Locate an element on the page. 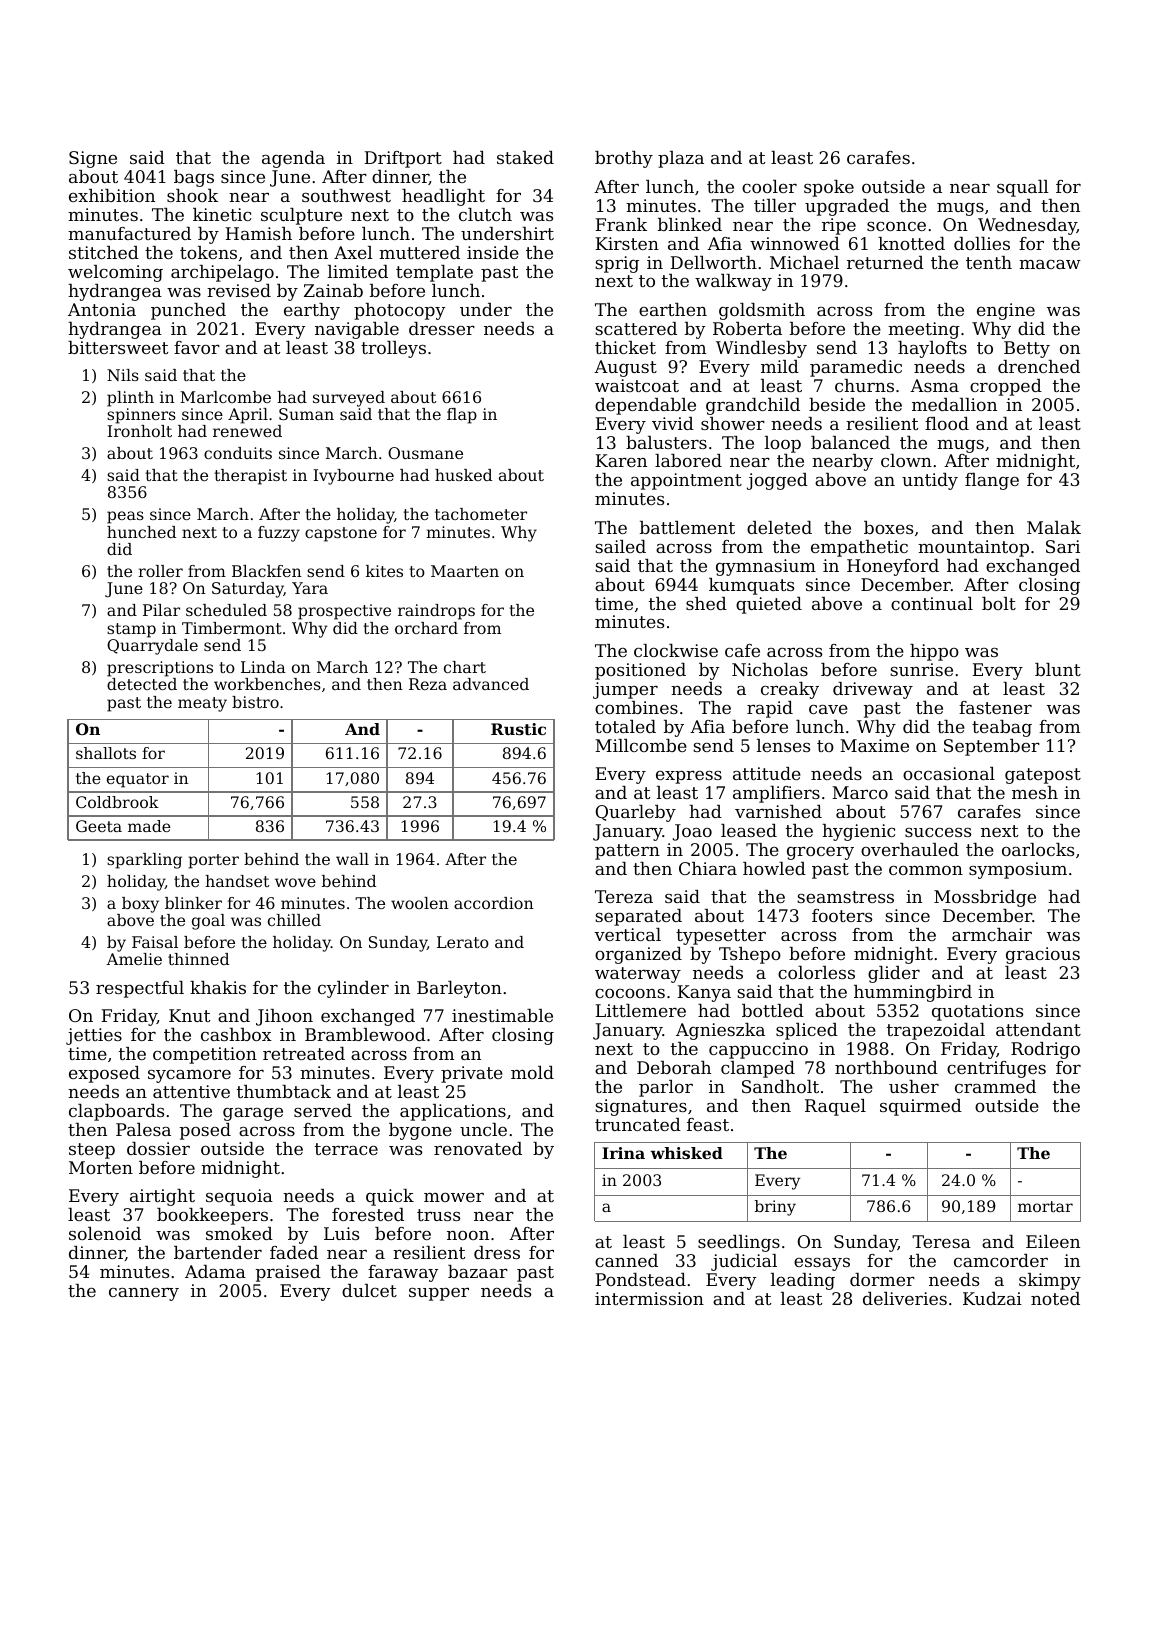  engine is located at coordinates (1006, 311).
